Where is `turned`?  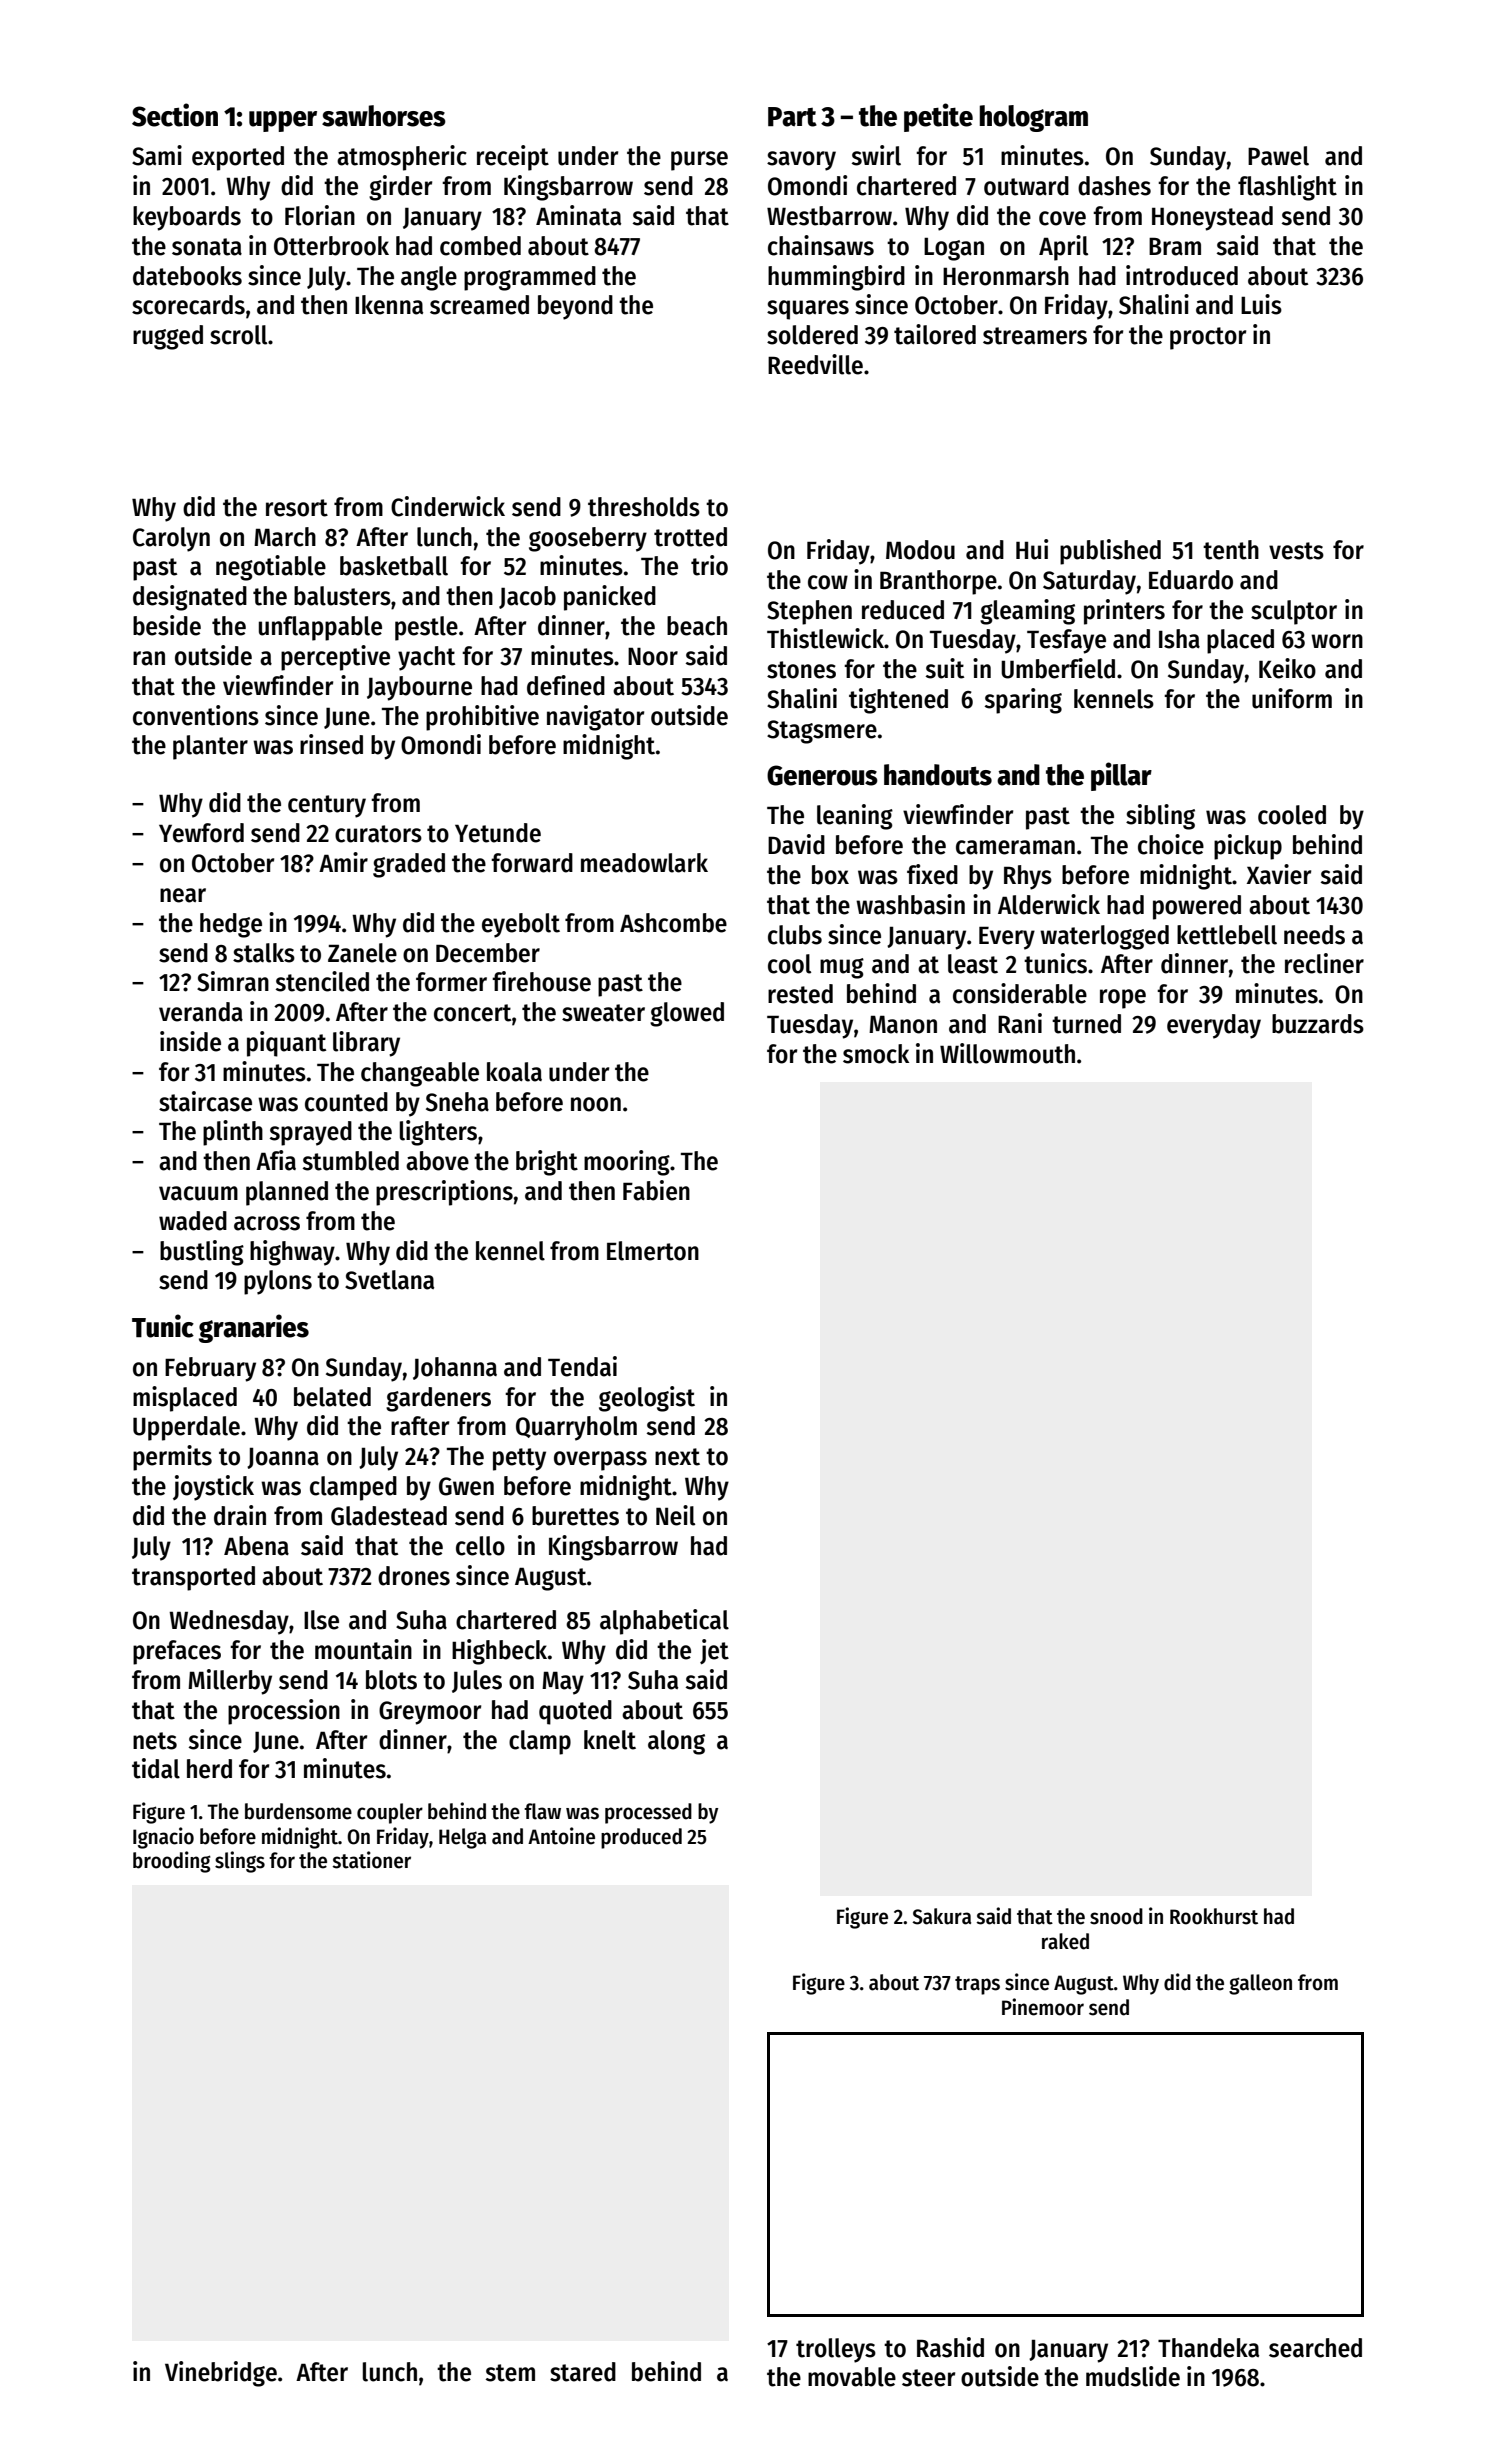
turned is located at coordinates (1086, 1024).
